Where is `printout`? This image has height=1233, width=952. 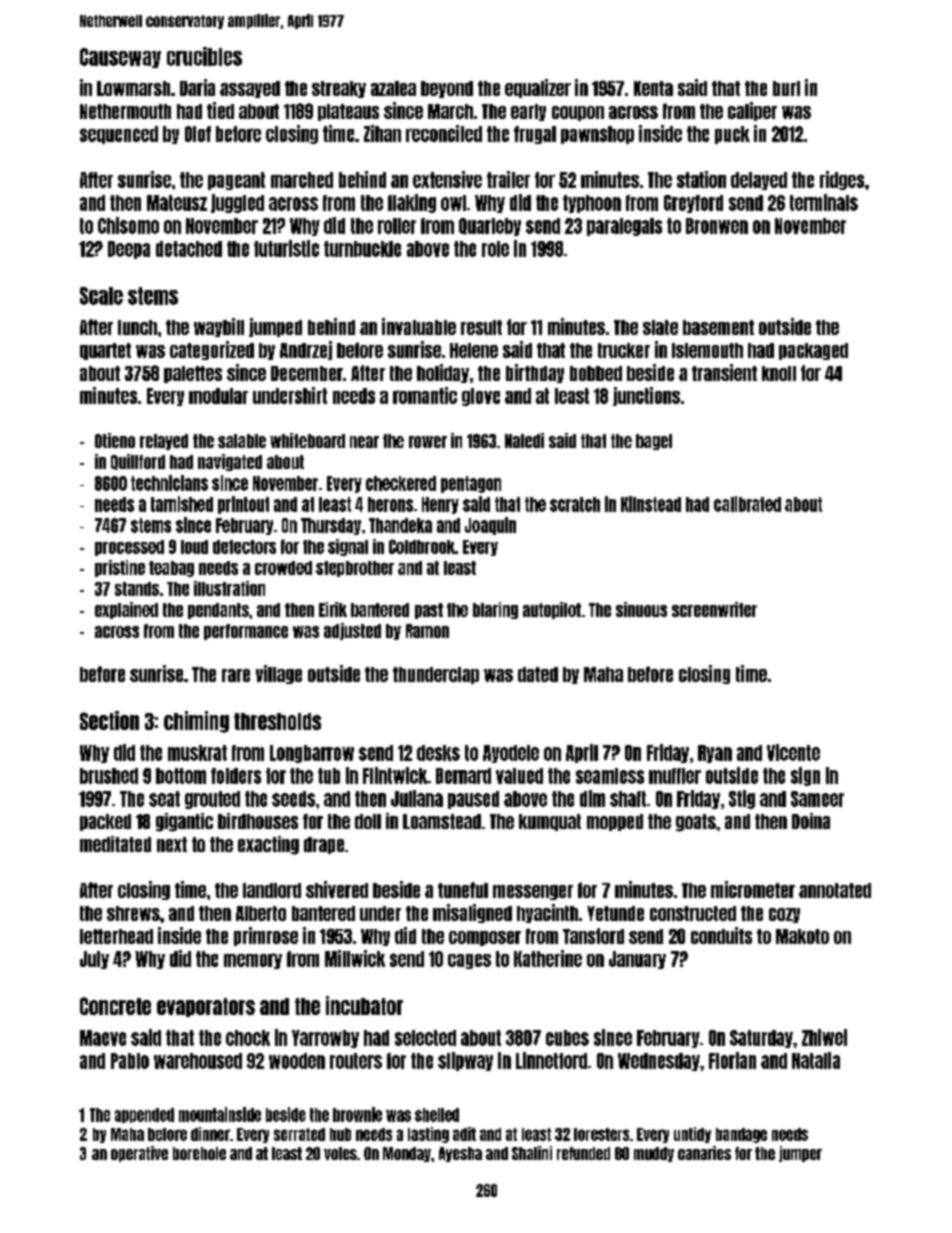 printout is located at coordinates (243, 505).
